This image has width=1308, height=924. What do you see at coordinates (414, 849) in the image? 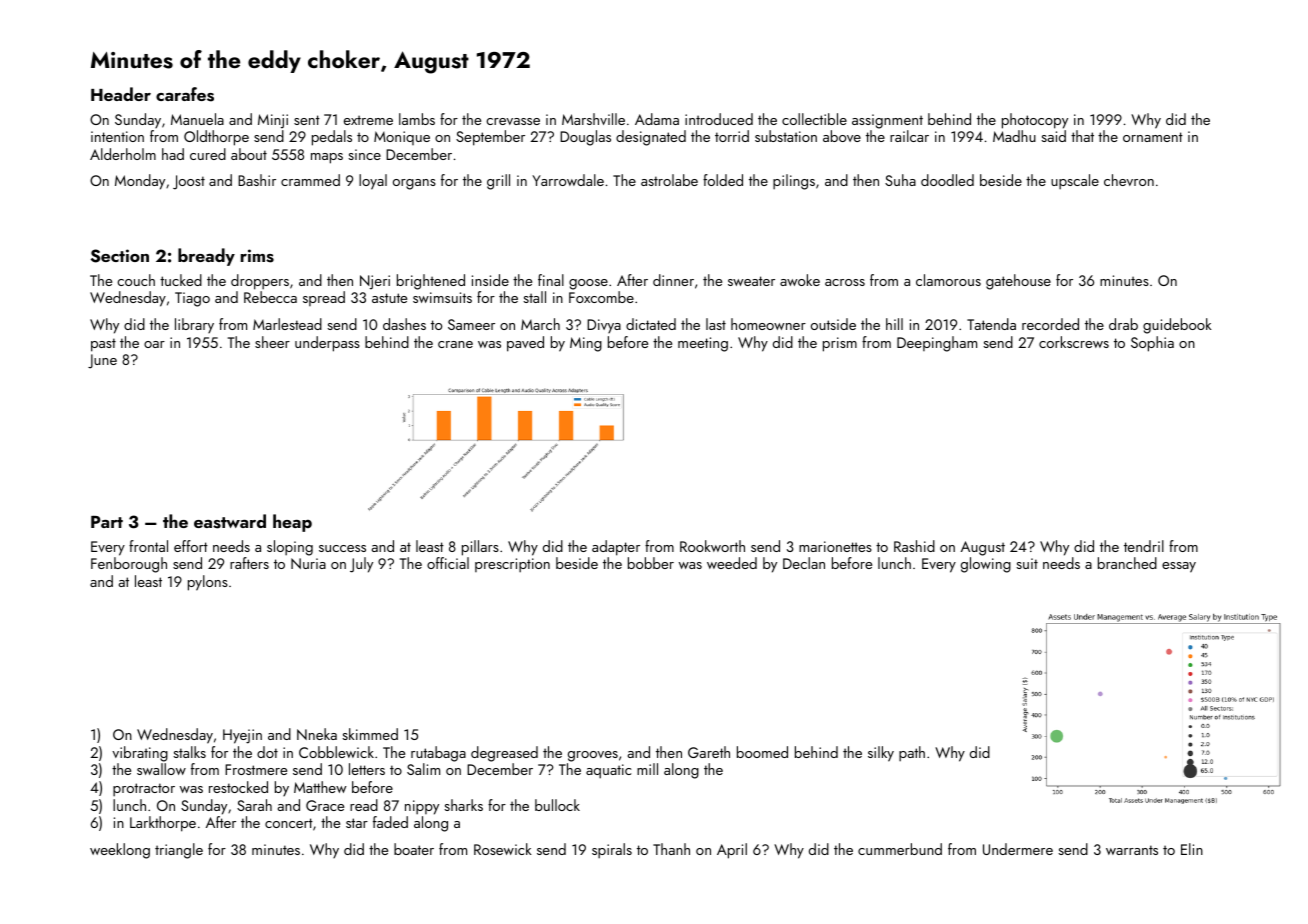
I see `boater` at bounding box center [414, 849].
